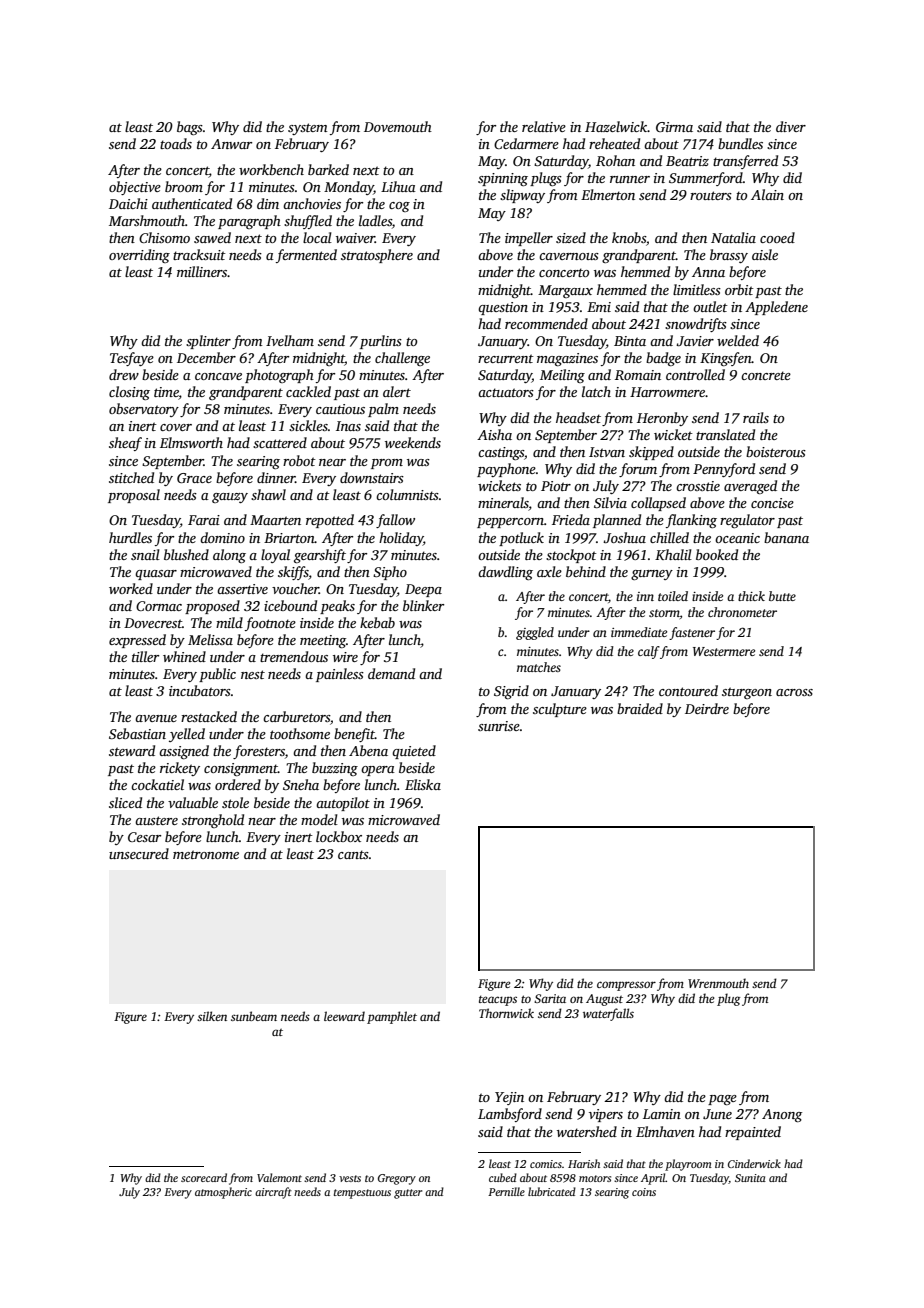 The image size is (924, 1308). I want to click on scorecard, so click(204, 1177).
